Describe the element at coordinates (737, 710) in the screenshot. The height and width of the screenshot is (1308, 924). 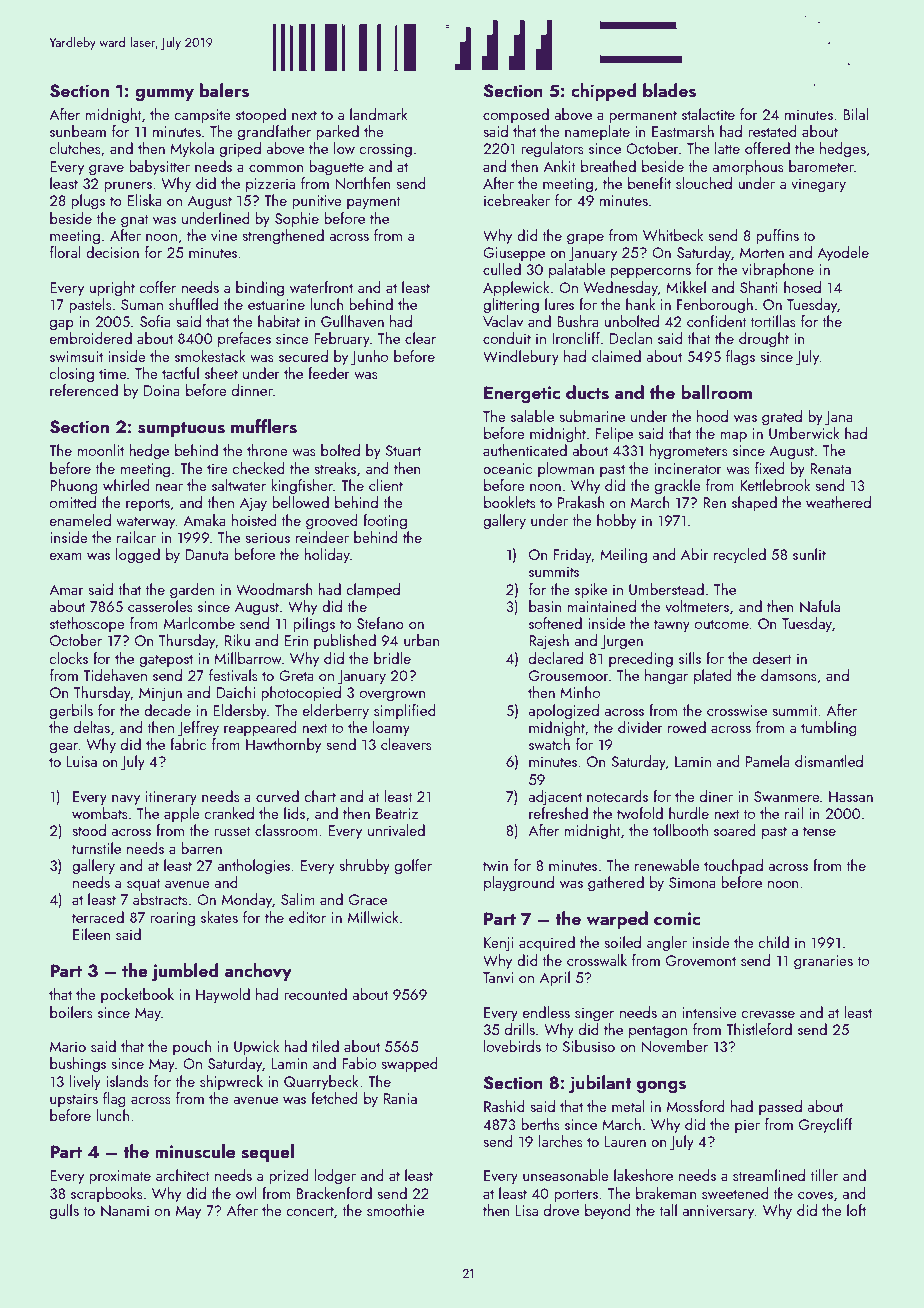
I see `crosswise` at that location.
